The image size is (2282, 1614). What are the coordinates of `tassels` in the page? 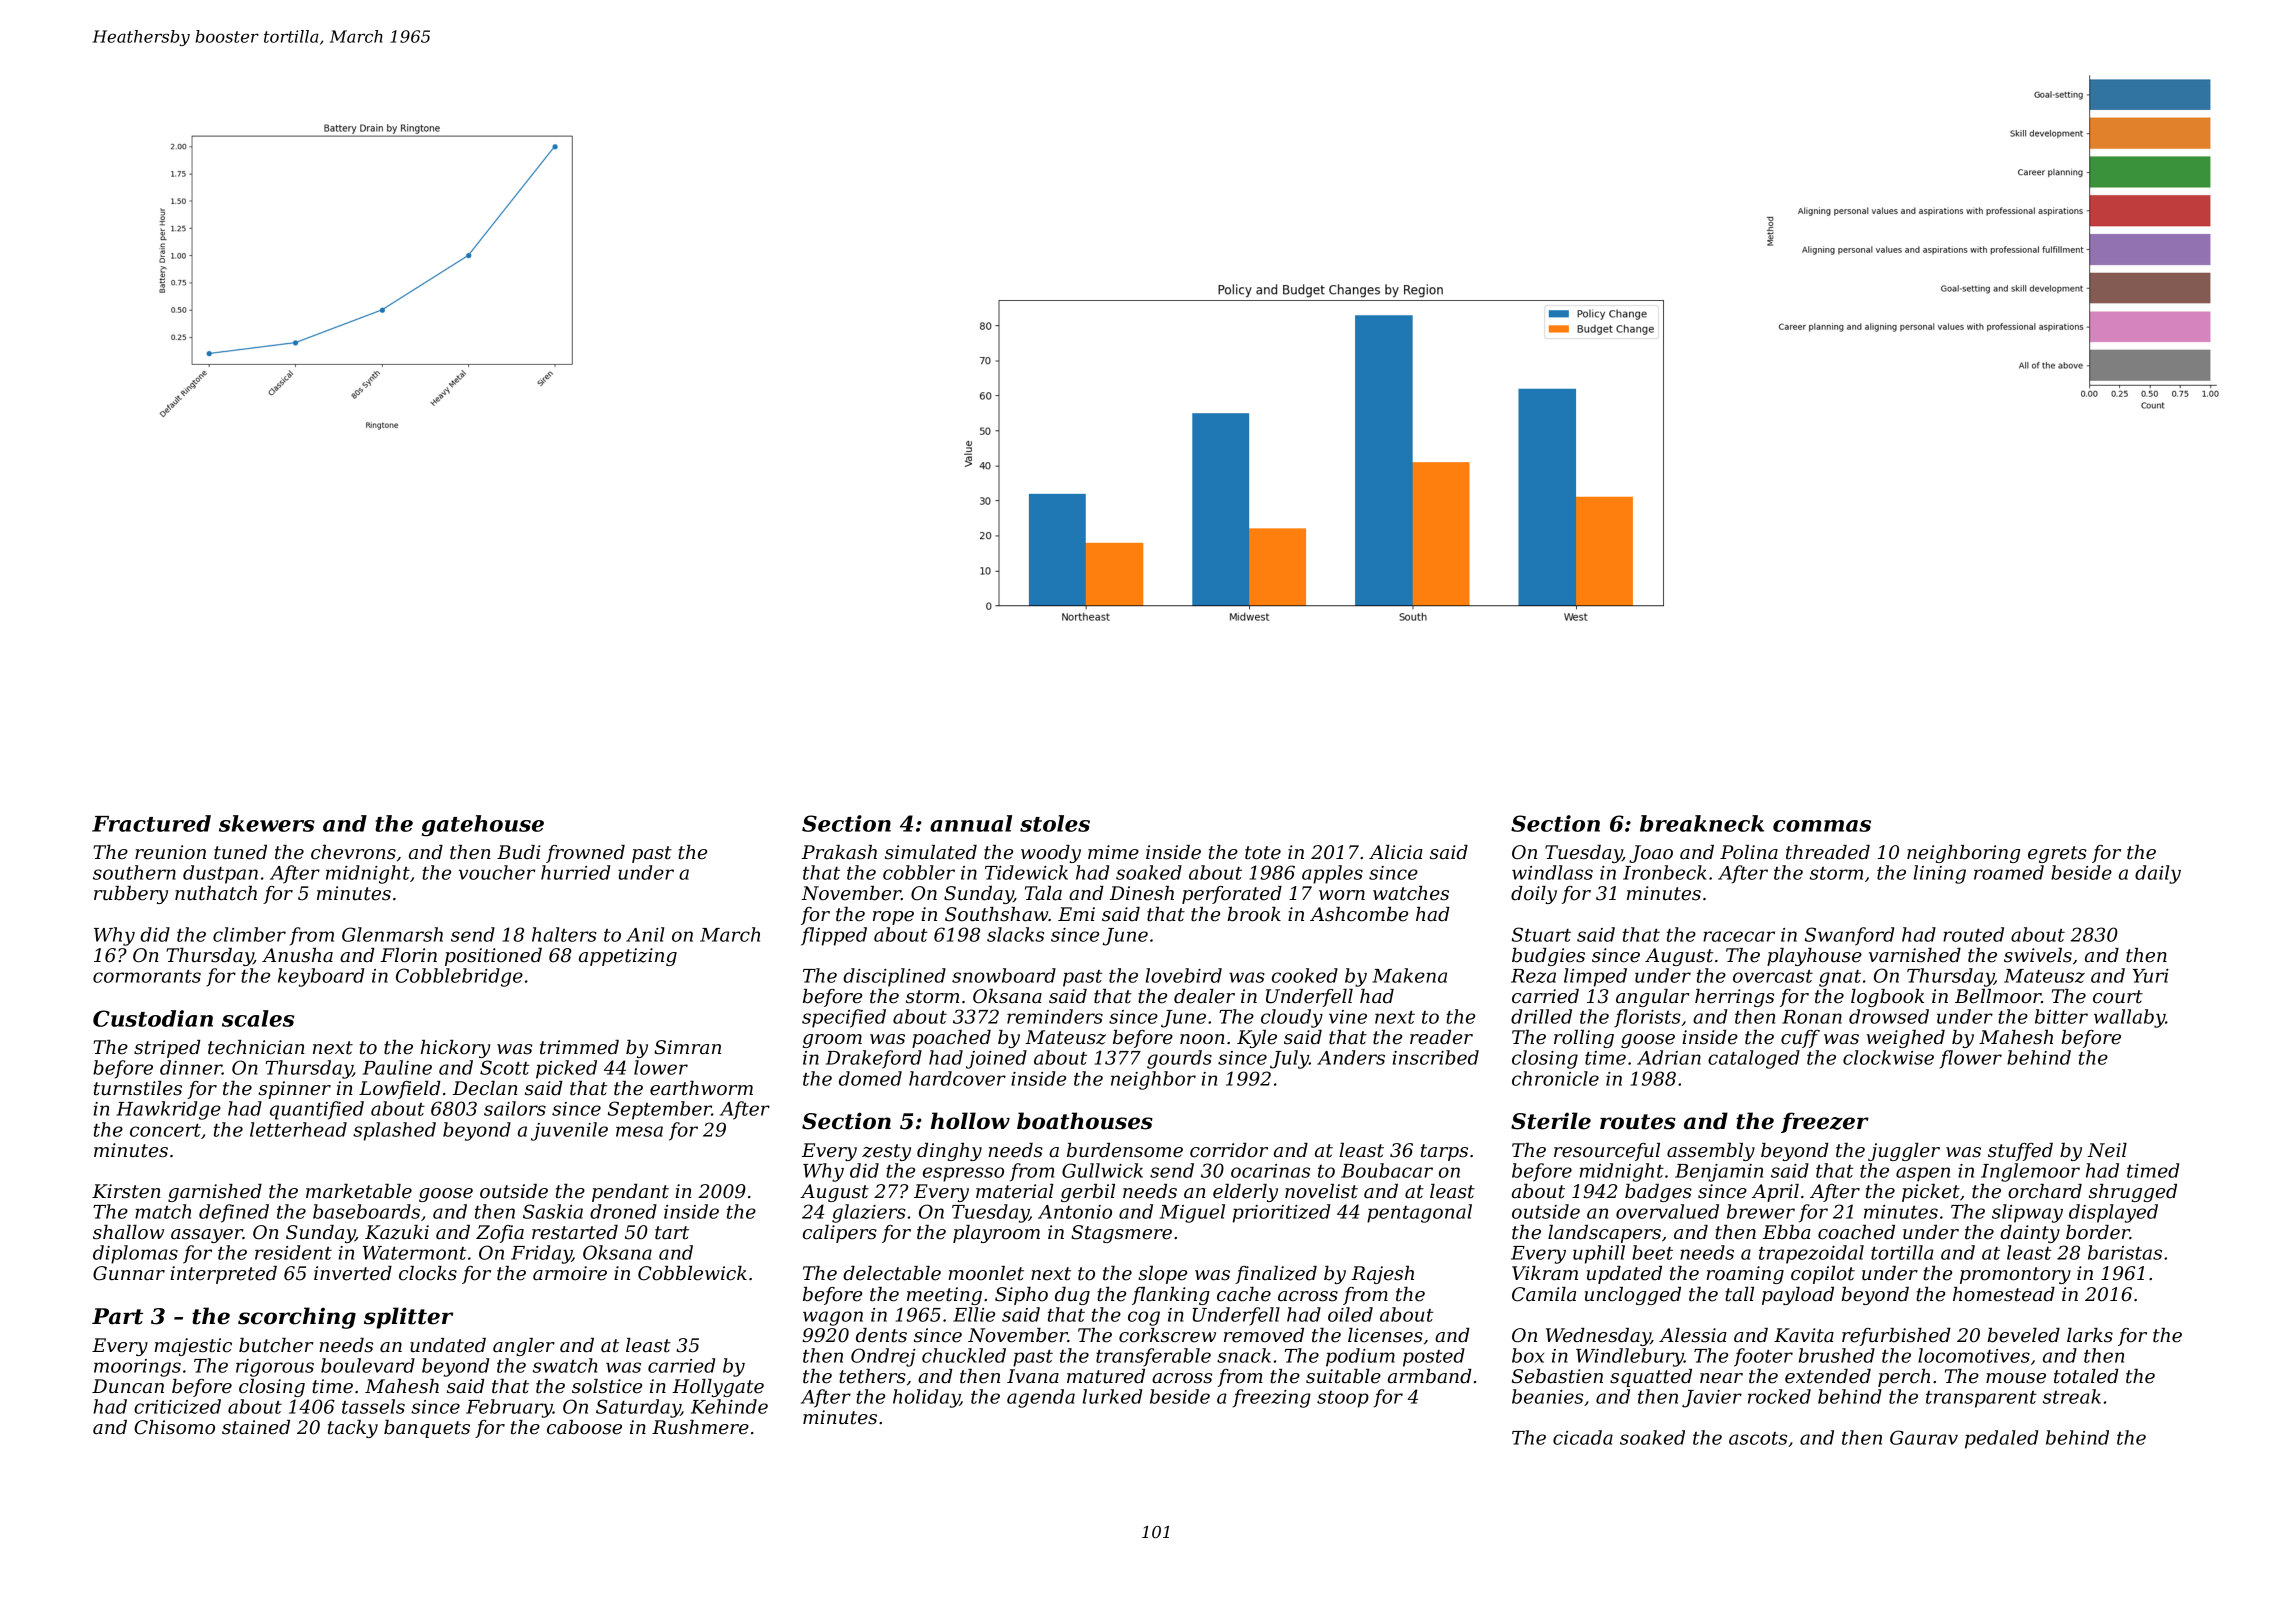 It's located at (373, 1406).
